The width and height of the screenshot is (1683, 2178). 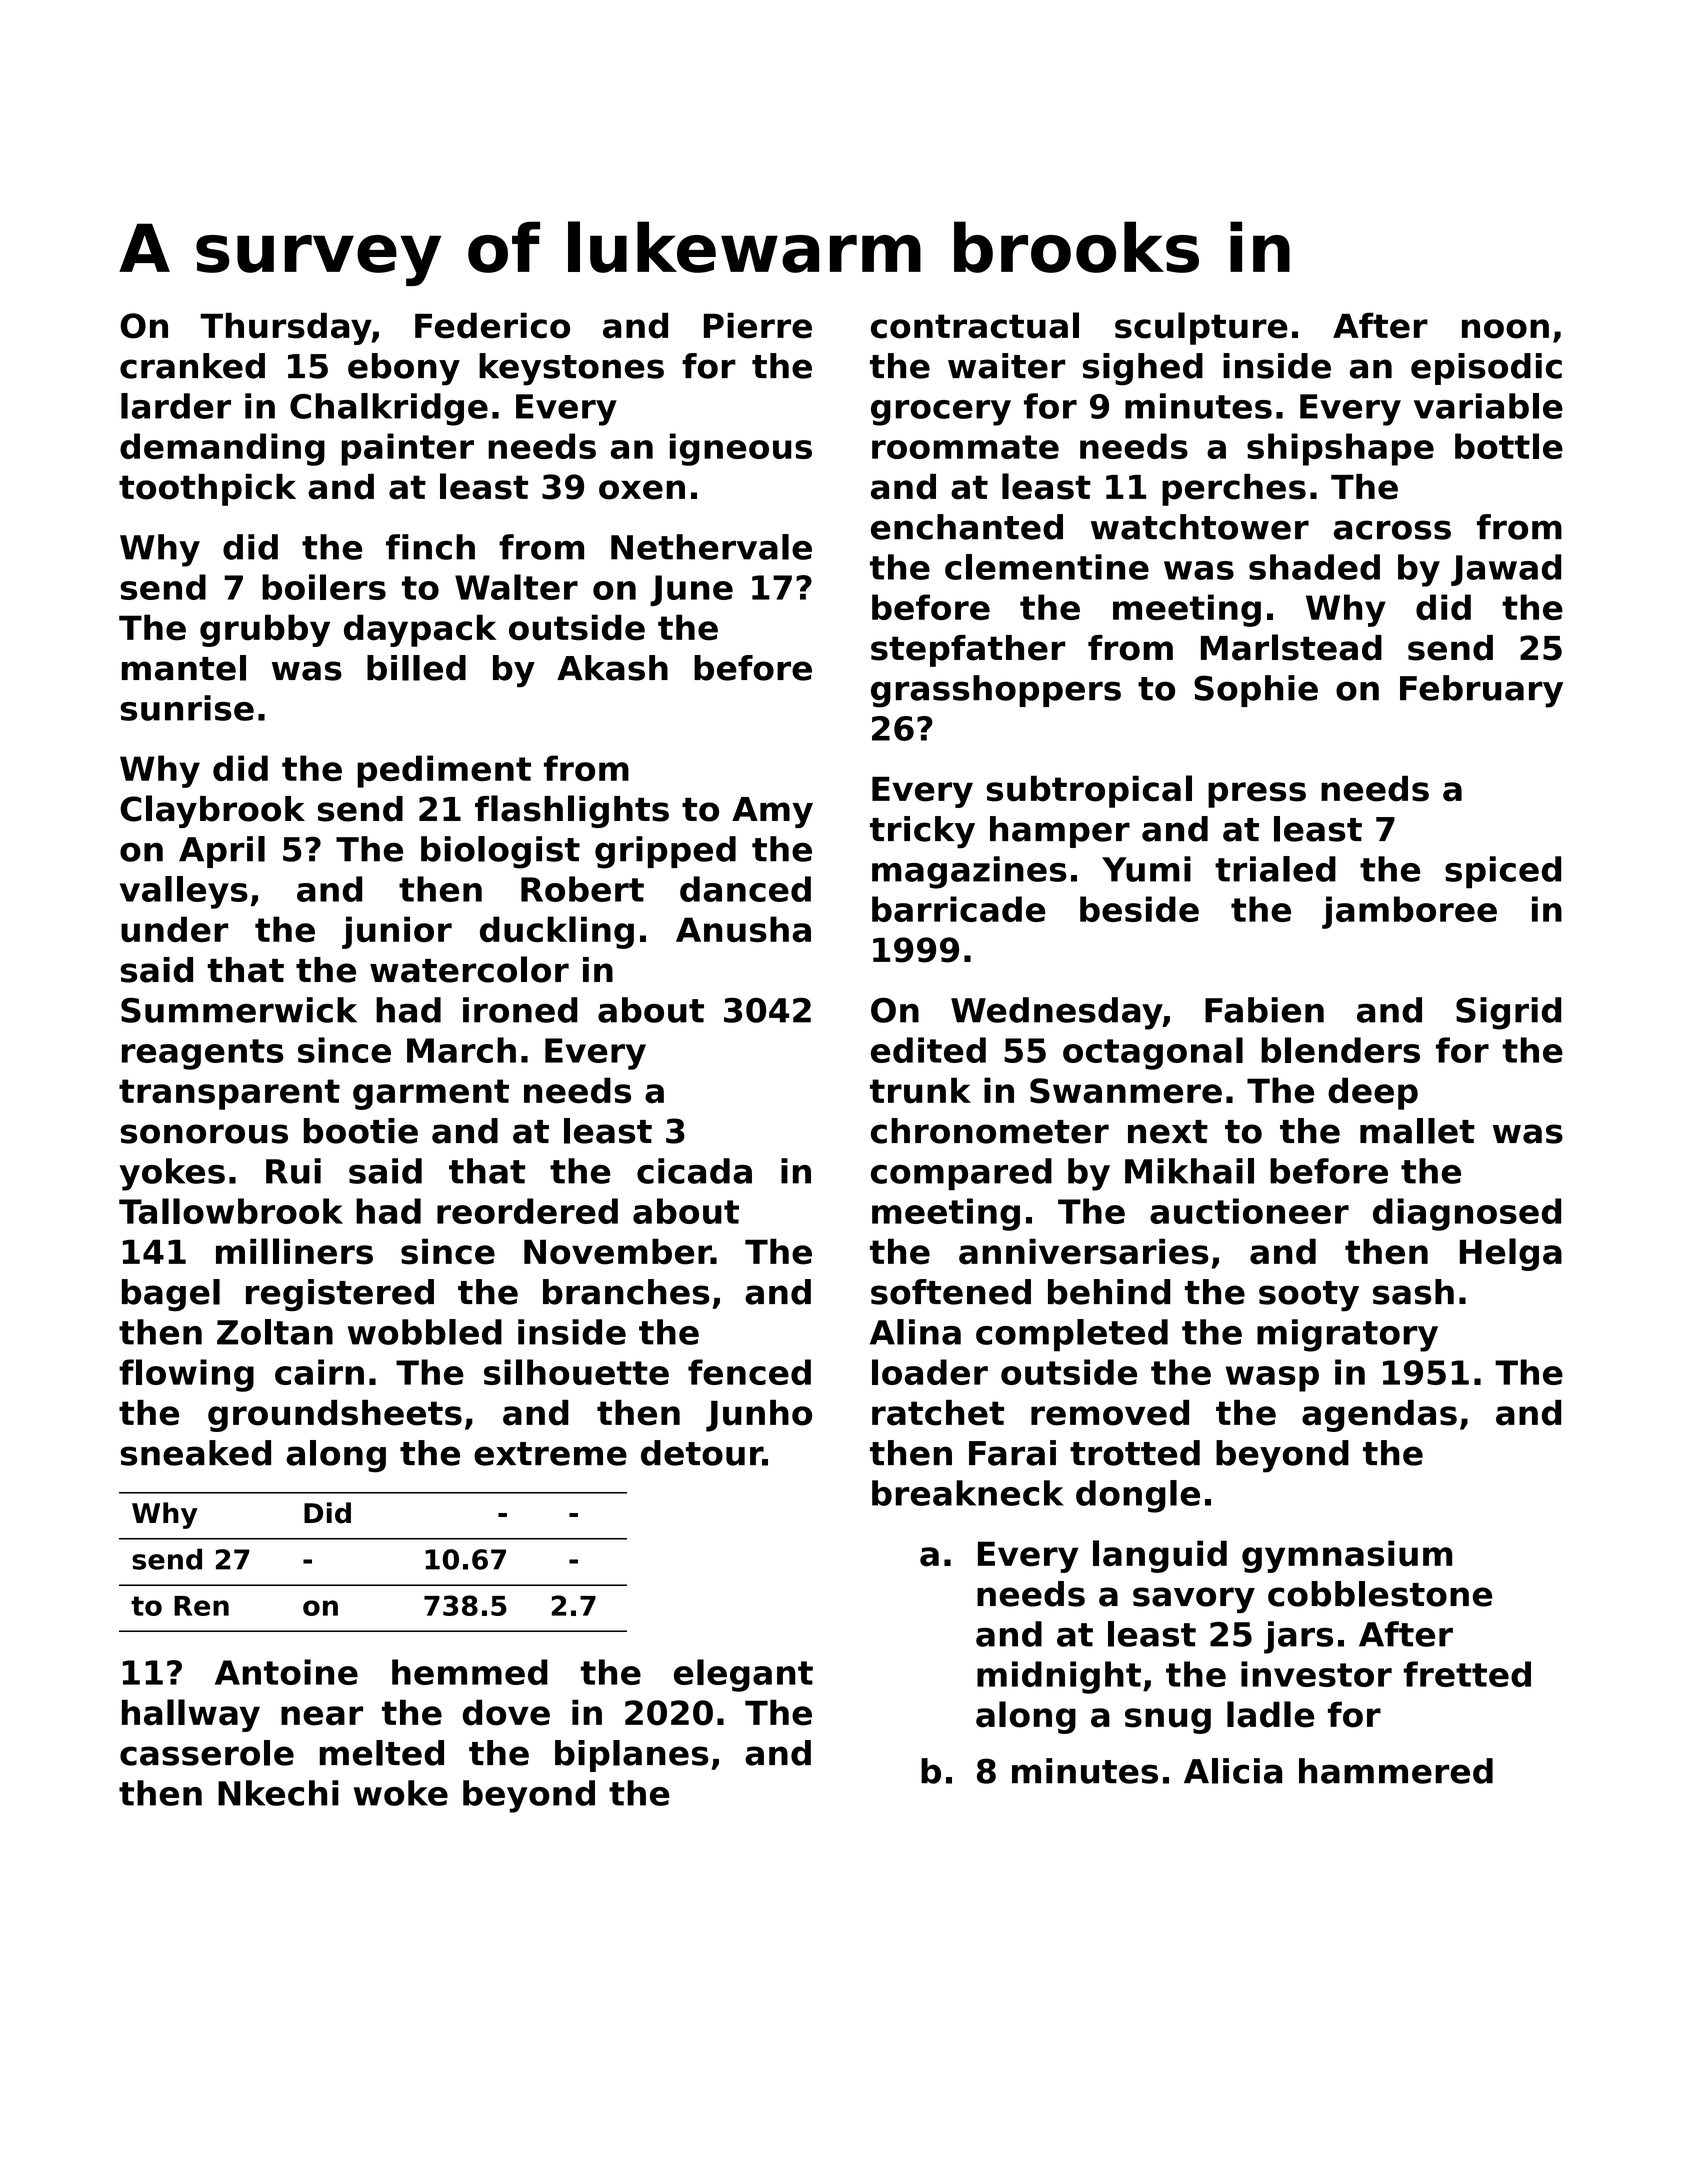 I want to click on Nethervale, so click(x=711, y=547).
